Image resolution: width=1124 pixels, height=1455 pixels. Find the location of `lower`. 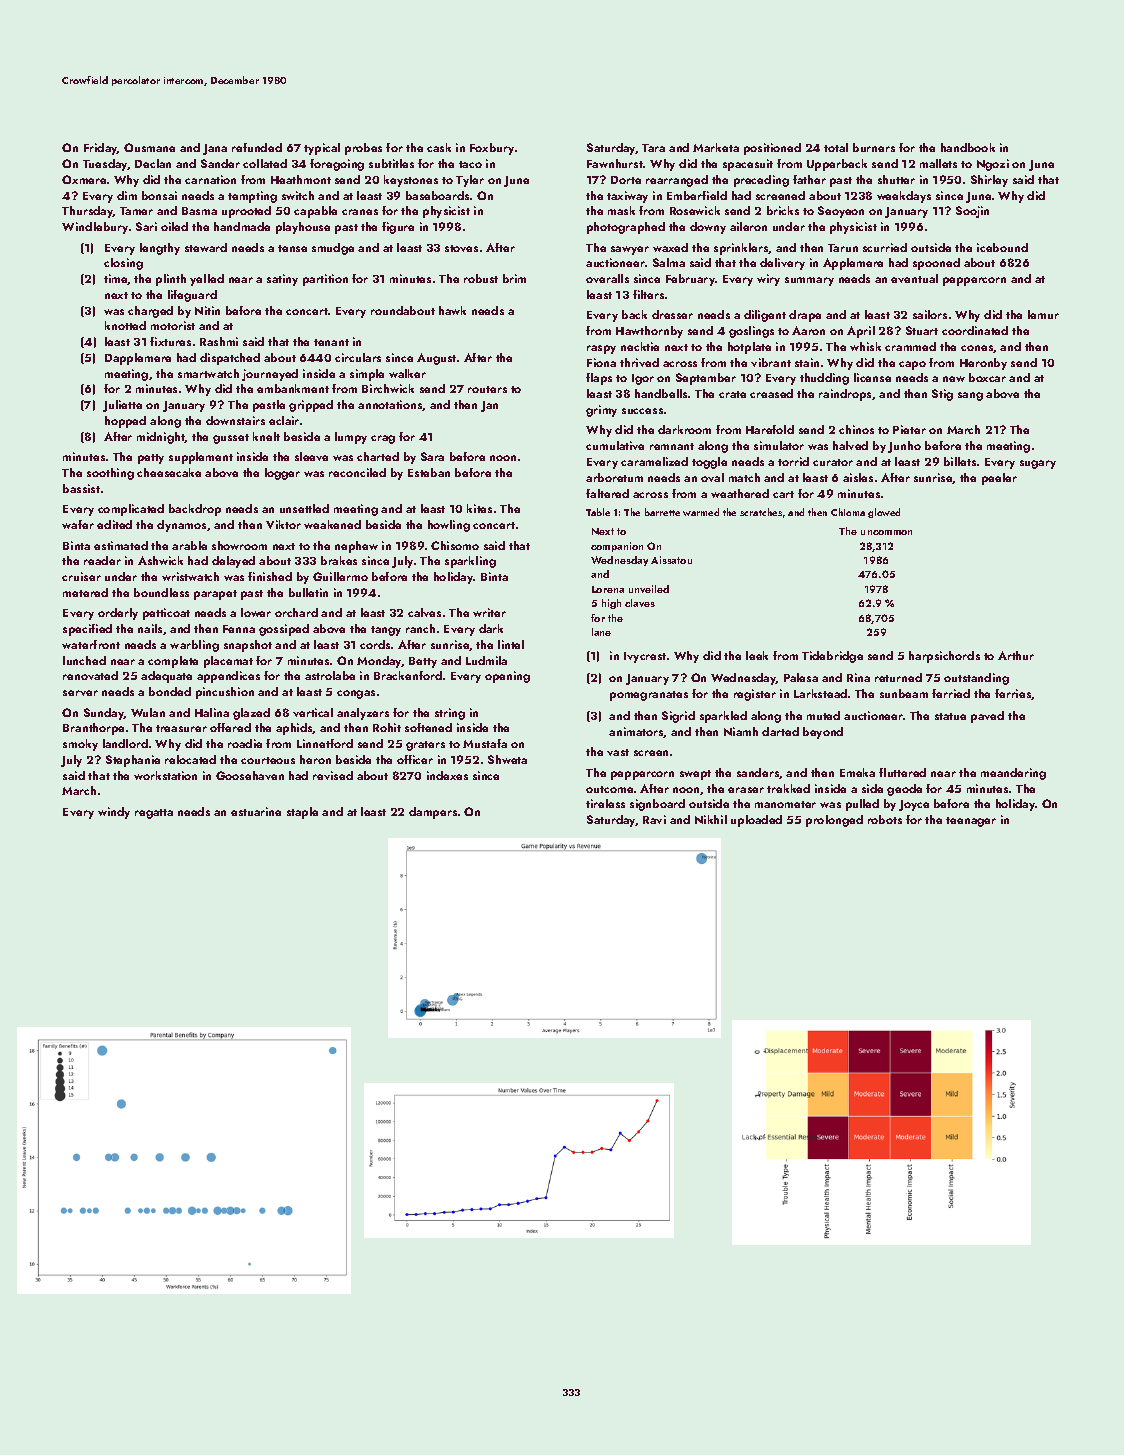

lower is located at coordinates (256, 612).
